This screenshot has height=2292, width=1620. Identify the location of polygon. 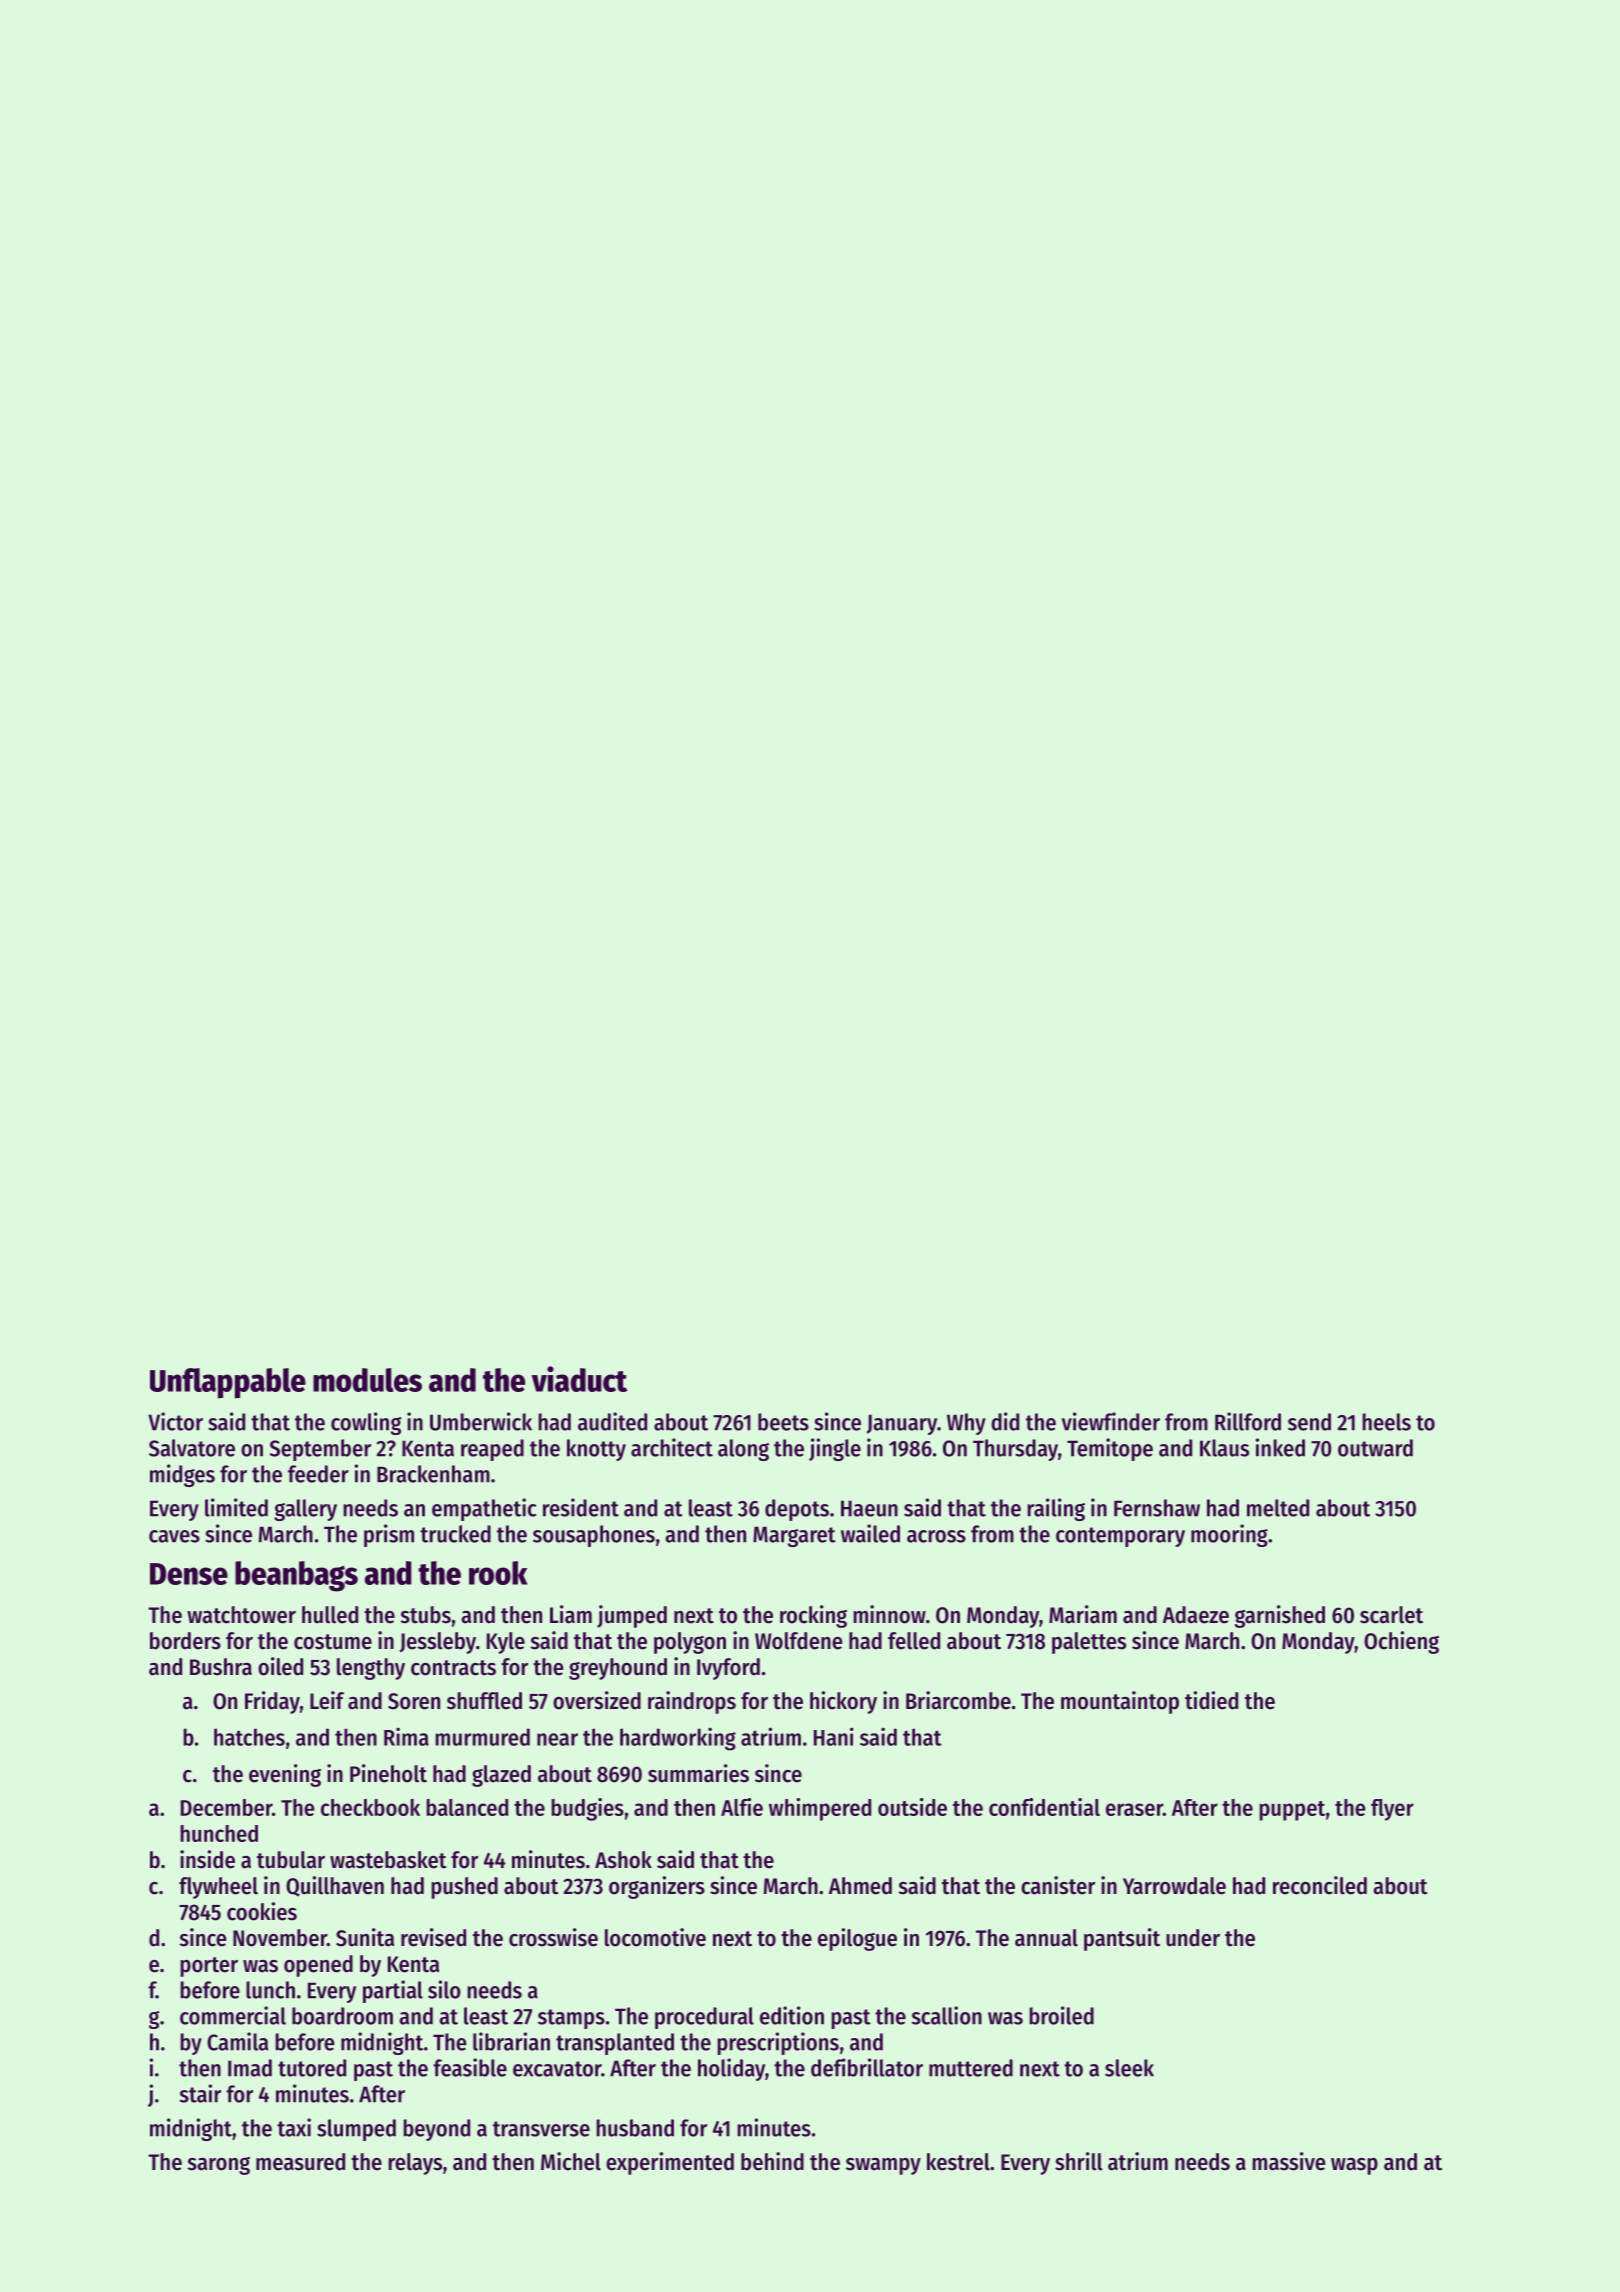
(690, 1643).
